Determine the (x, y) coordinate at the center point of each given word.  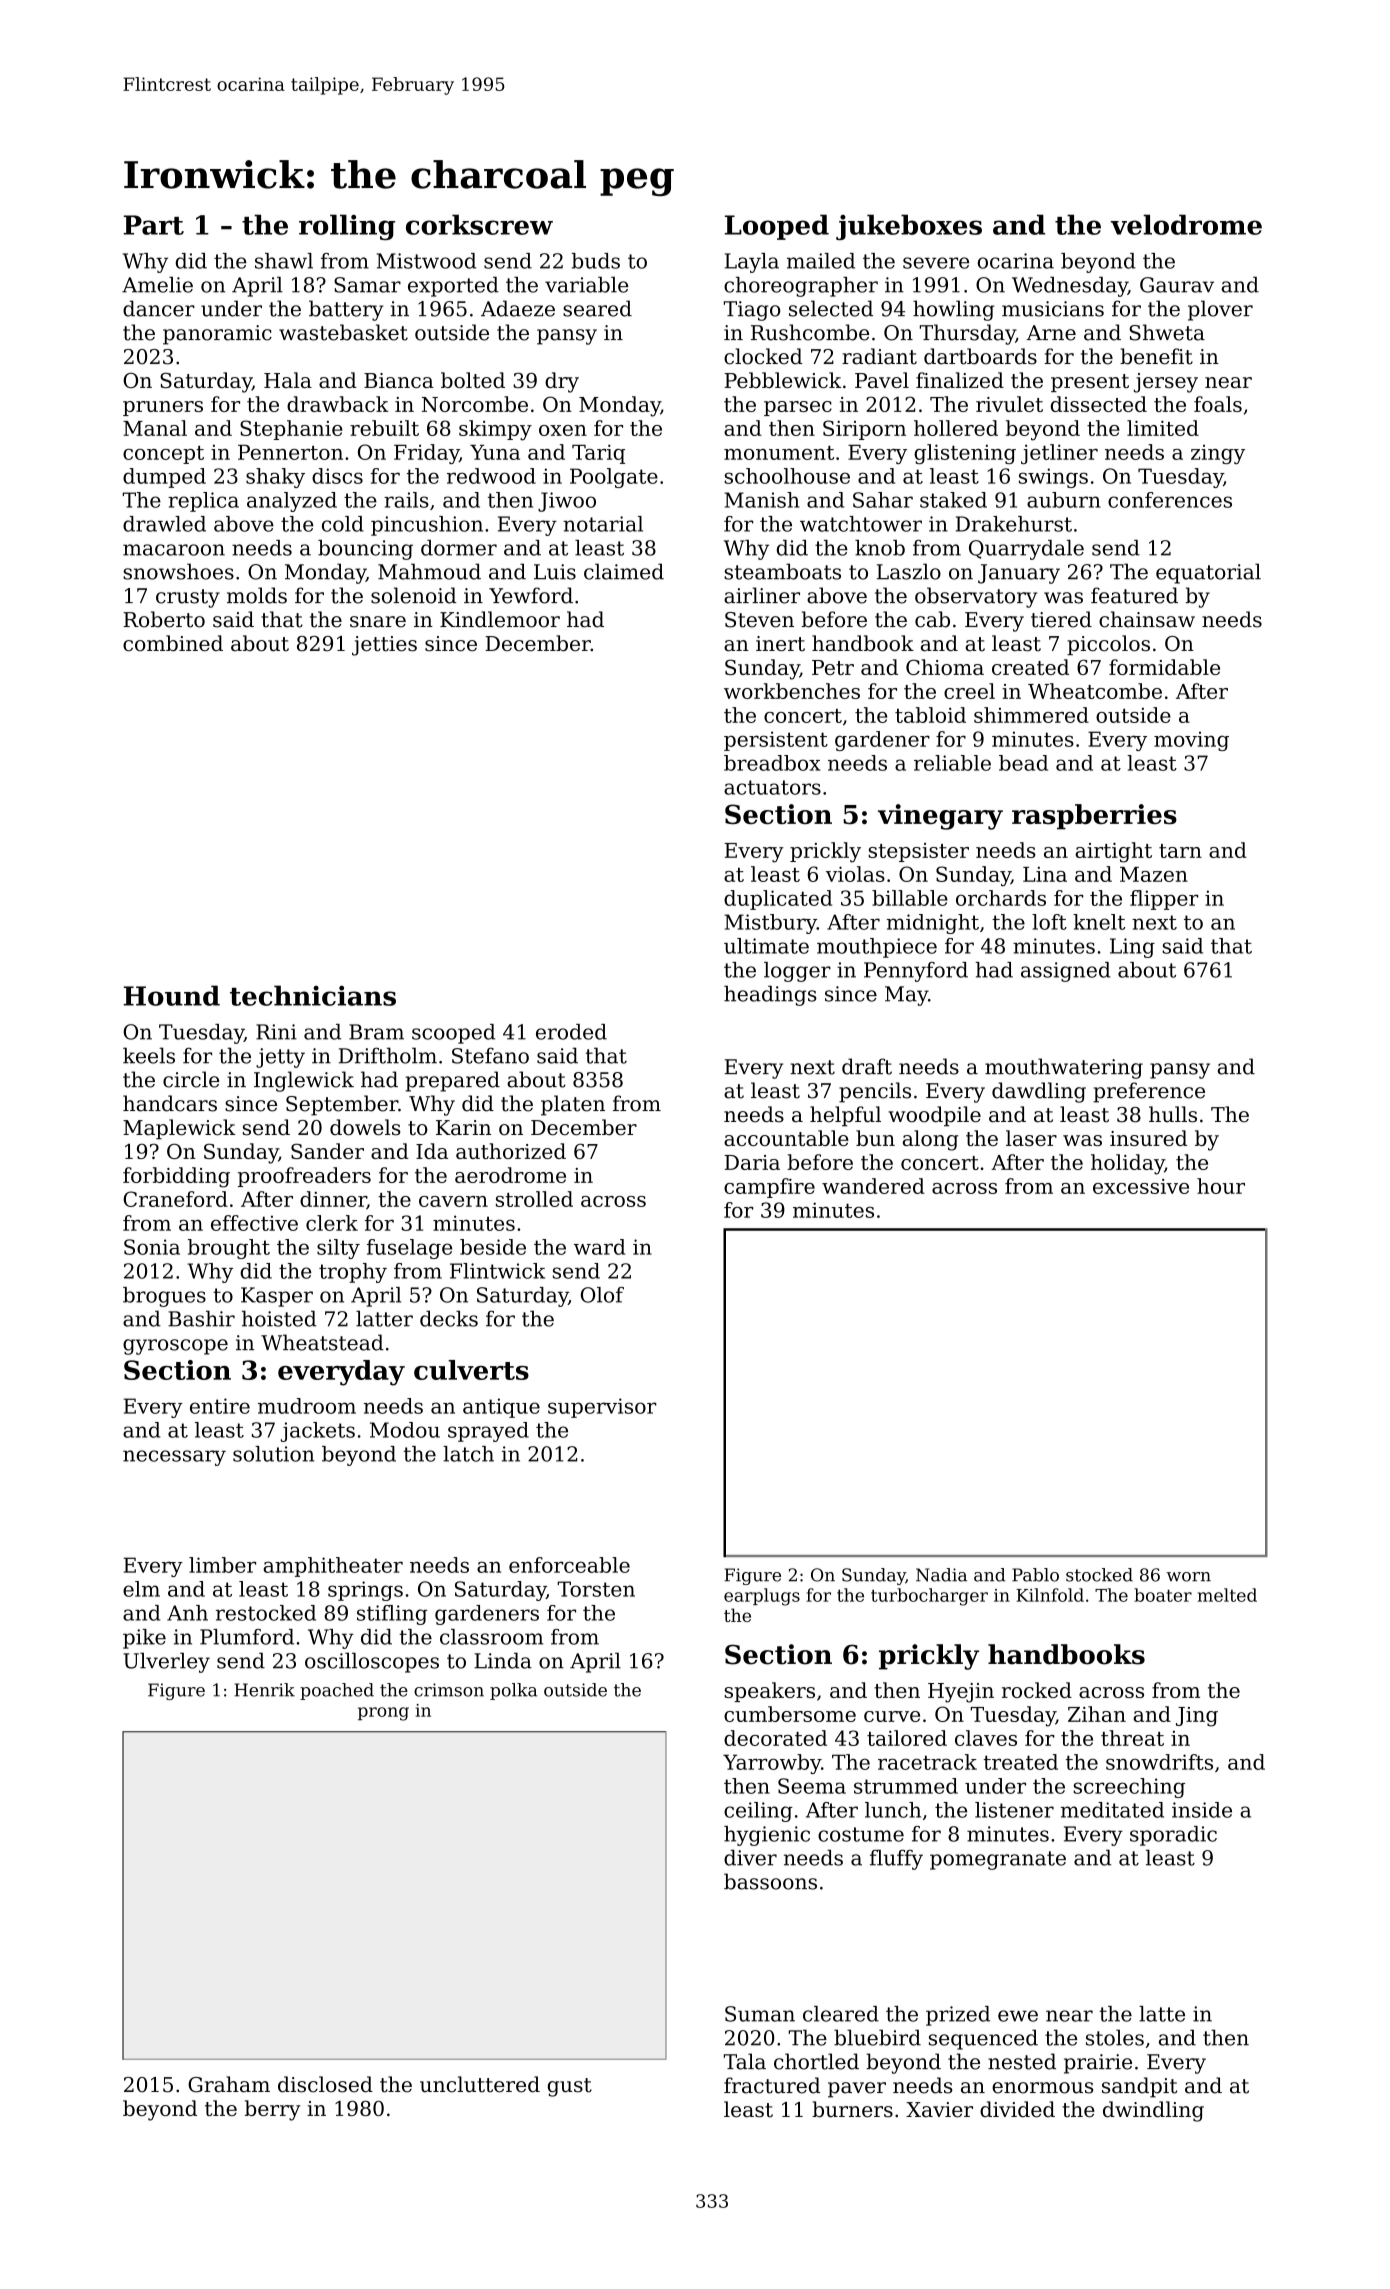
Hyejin (961, 1693)
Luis (555, 572)
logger (797, 972)
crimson (449, 1690)
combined (173, 643)
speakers (769, 1692)
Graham (229, 2084)
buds (596, 261)
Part (154, 225)
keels (149, 1055)
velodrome (1186, 224)
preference (1149, 1092)
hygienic (767, 1836)
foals (1218, 404)
